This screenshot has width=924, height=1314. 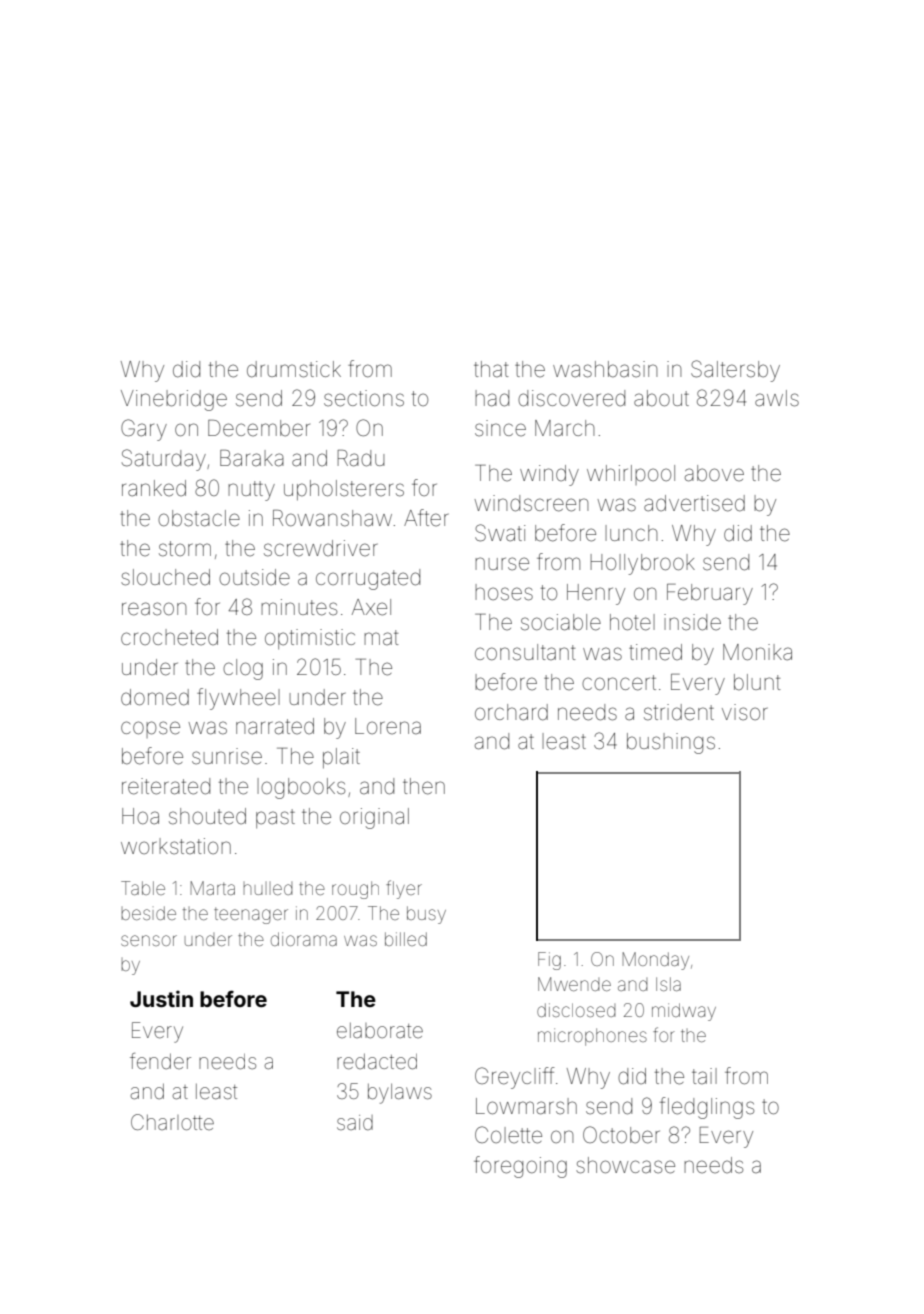 What do you see at coordinates (710, 594) in the screenshot?
I see `February` at bounding box center [710, 594].
